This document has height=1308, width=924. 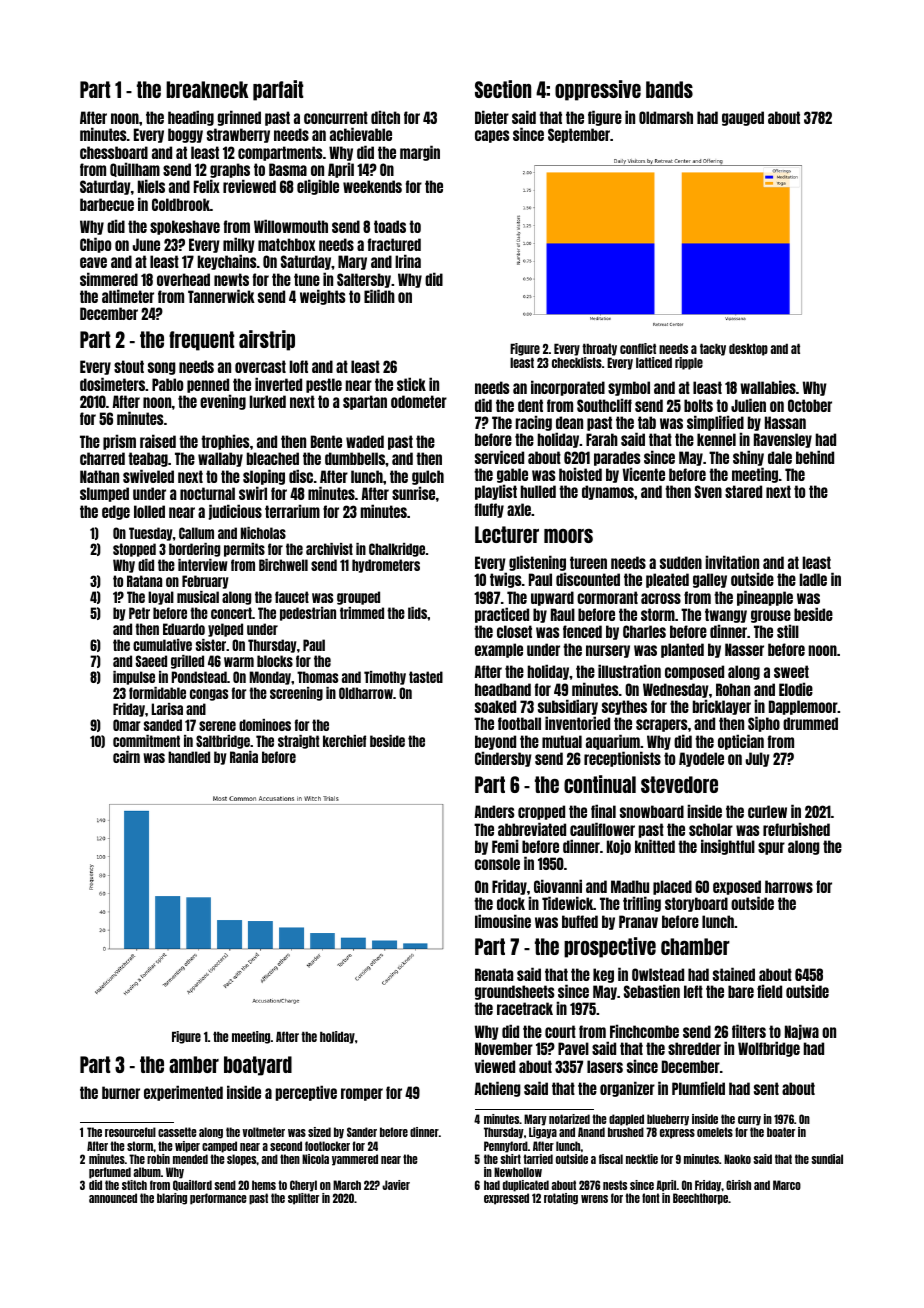 I want to click on breakneck, so click(x=207, y=89).
